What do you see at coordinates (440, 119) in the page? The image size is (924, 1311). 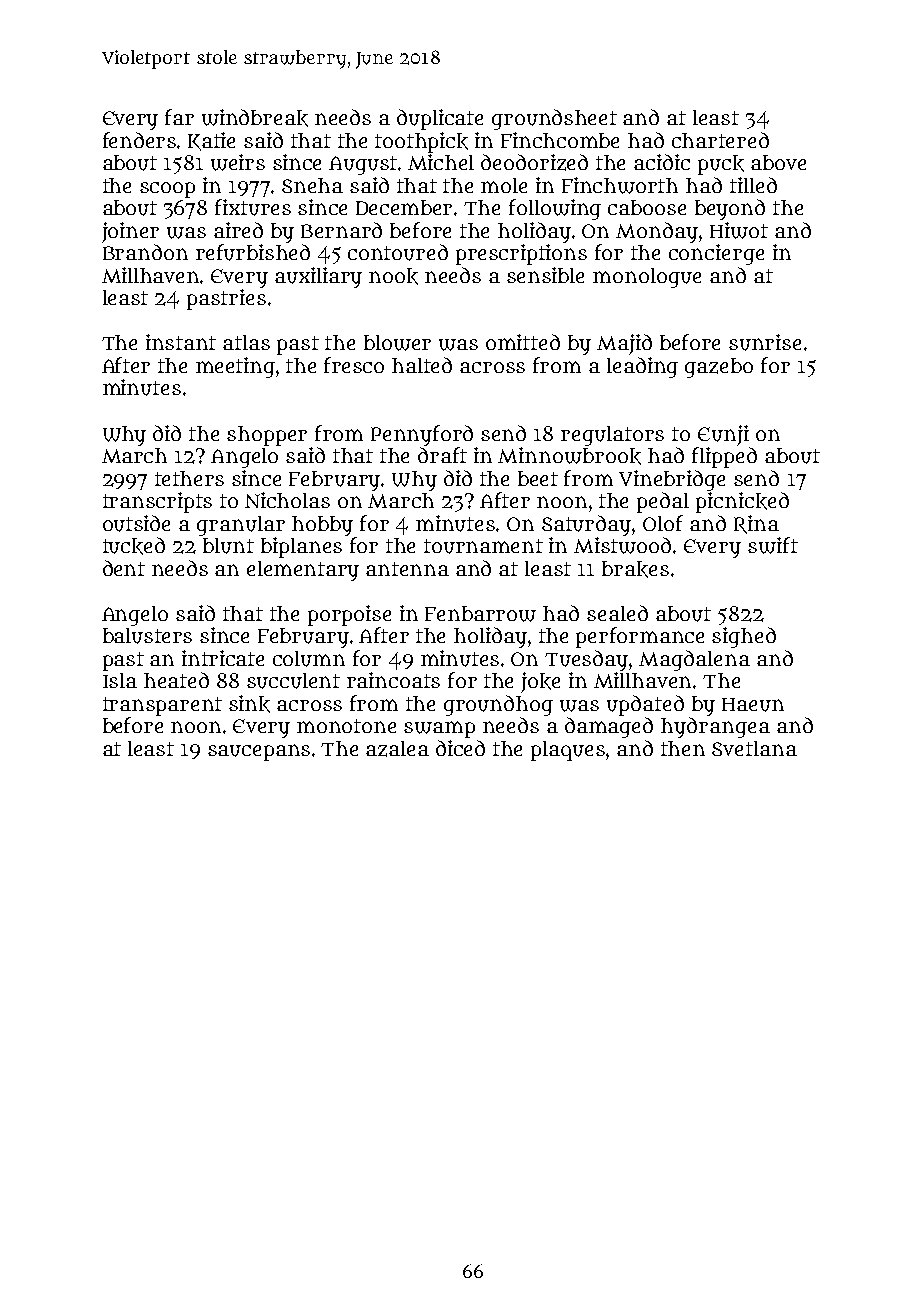 I see `duplicate` at bounding box center [440, 119].
